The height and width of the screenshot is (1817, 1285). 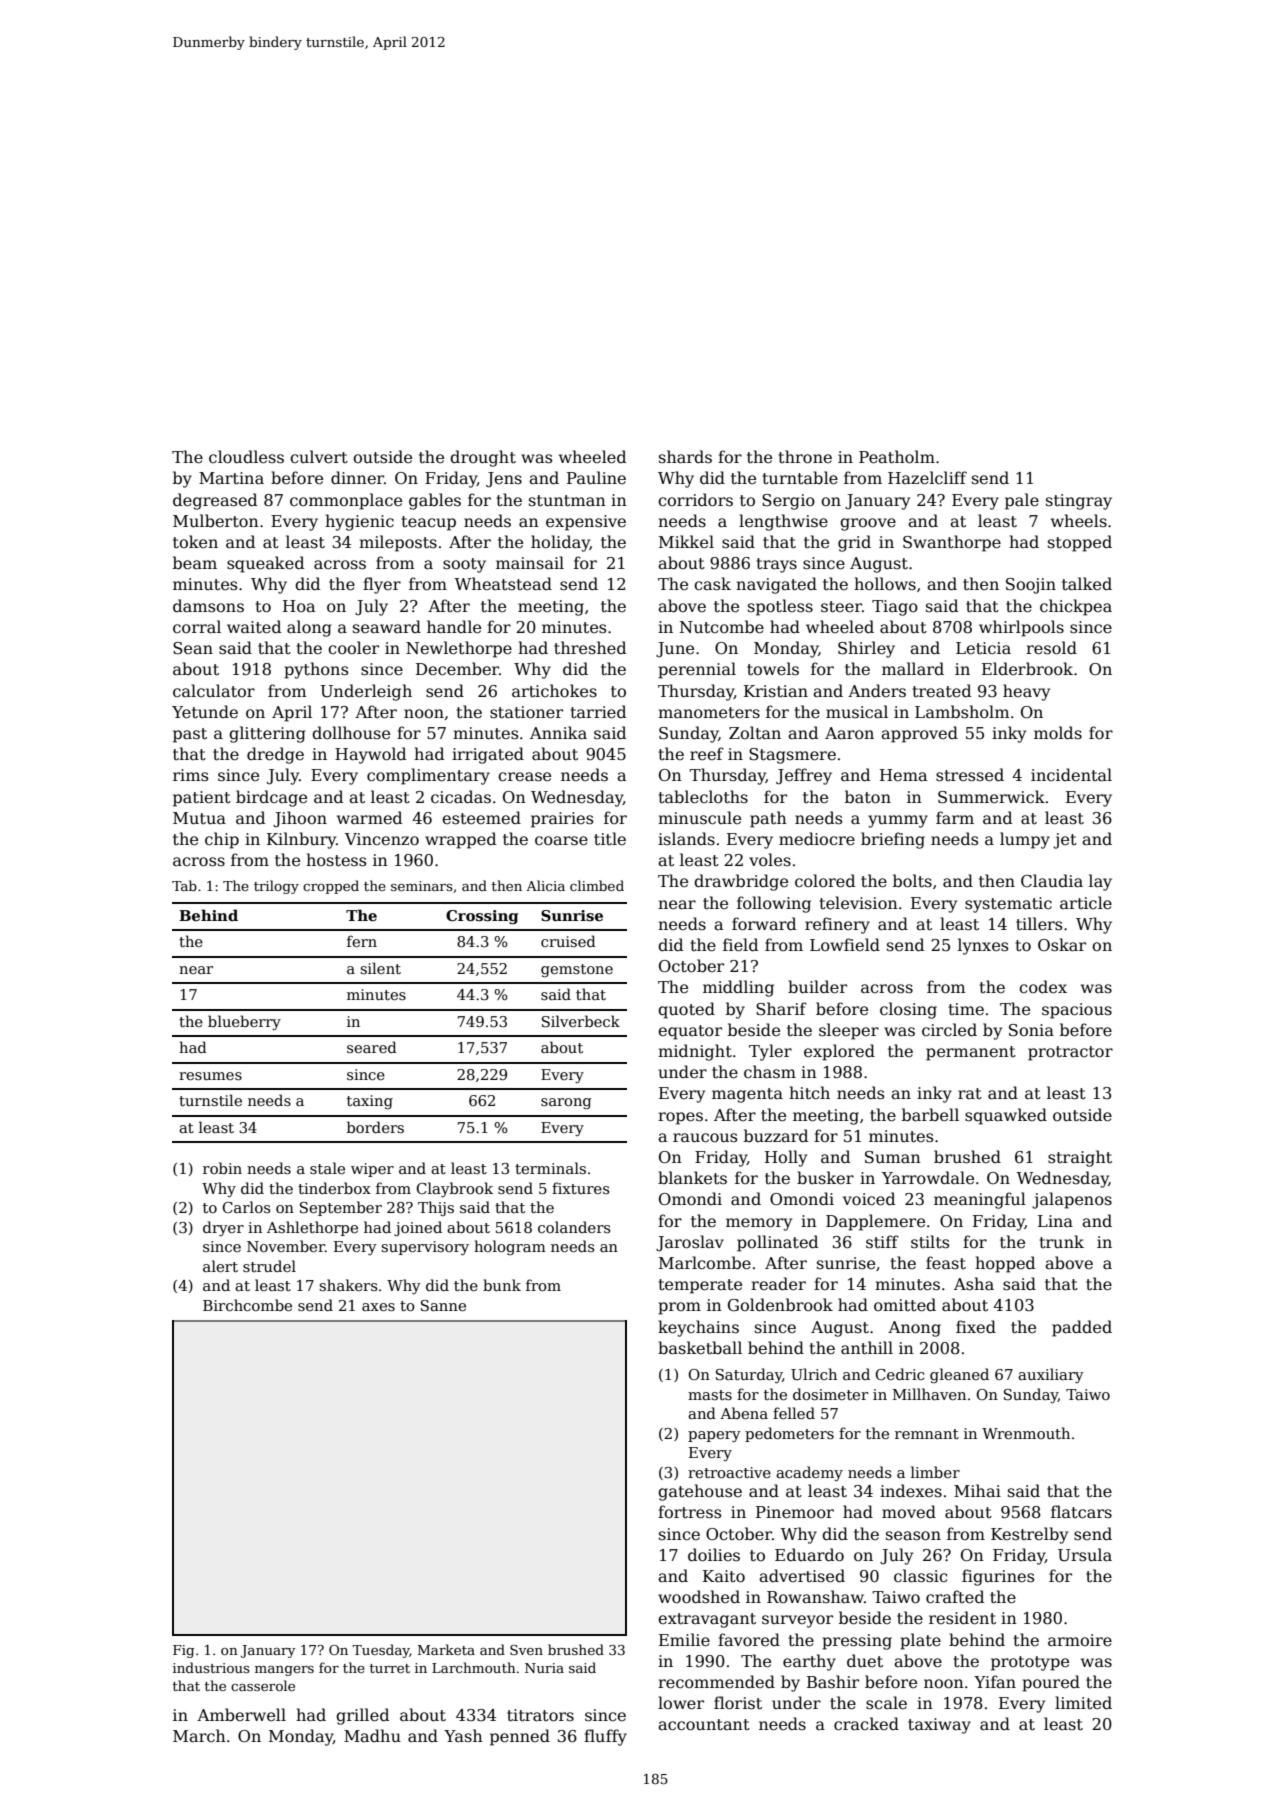 I want to click on mallard, so click(x=913, y=669).
